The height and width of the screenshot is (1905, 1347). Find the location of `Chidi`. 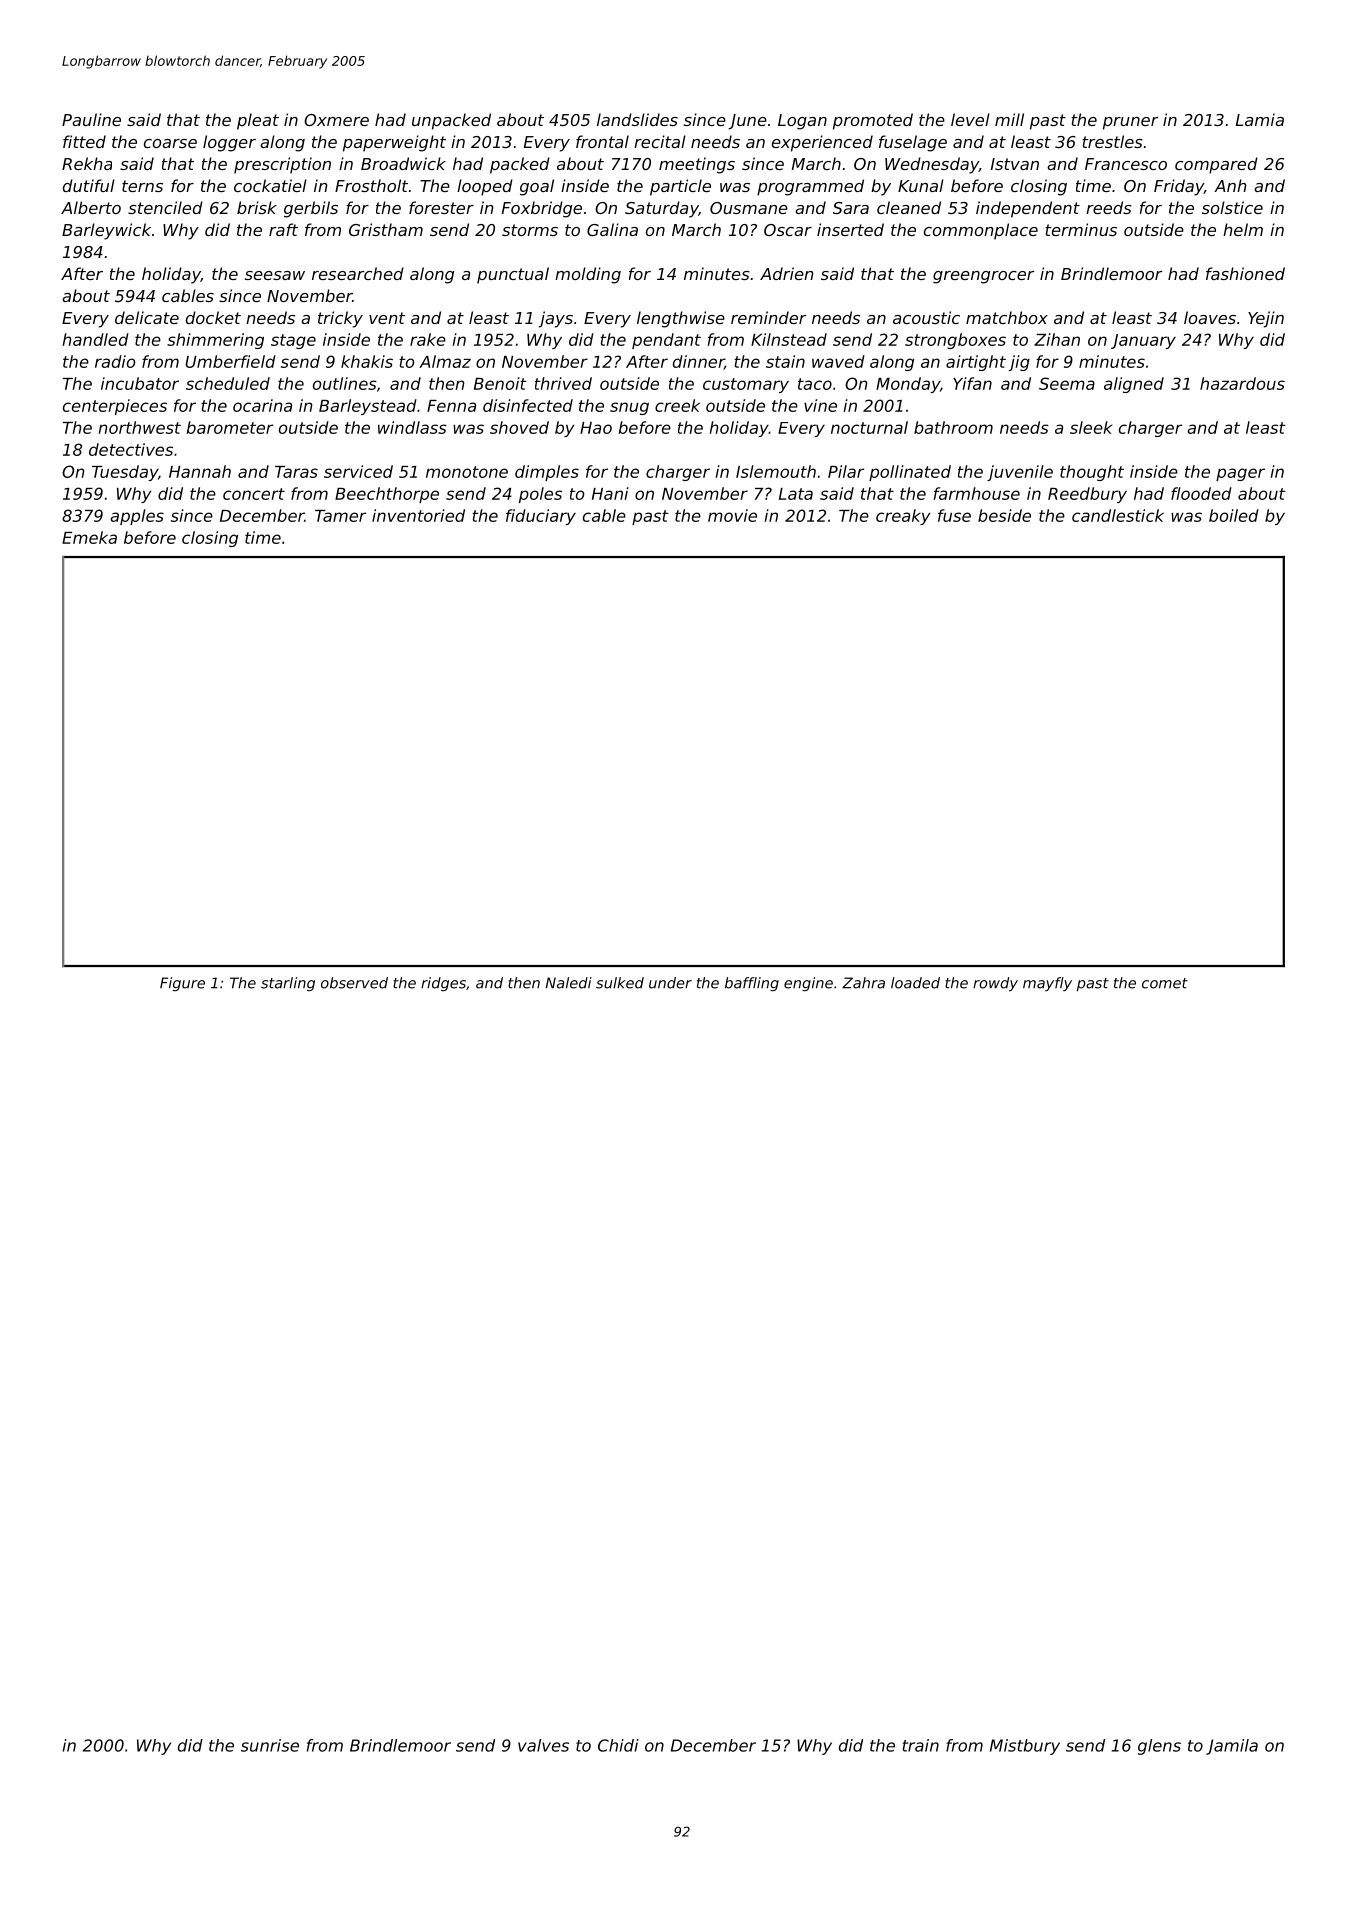

Chidi is located at coordinates (618, 1745).
